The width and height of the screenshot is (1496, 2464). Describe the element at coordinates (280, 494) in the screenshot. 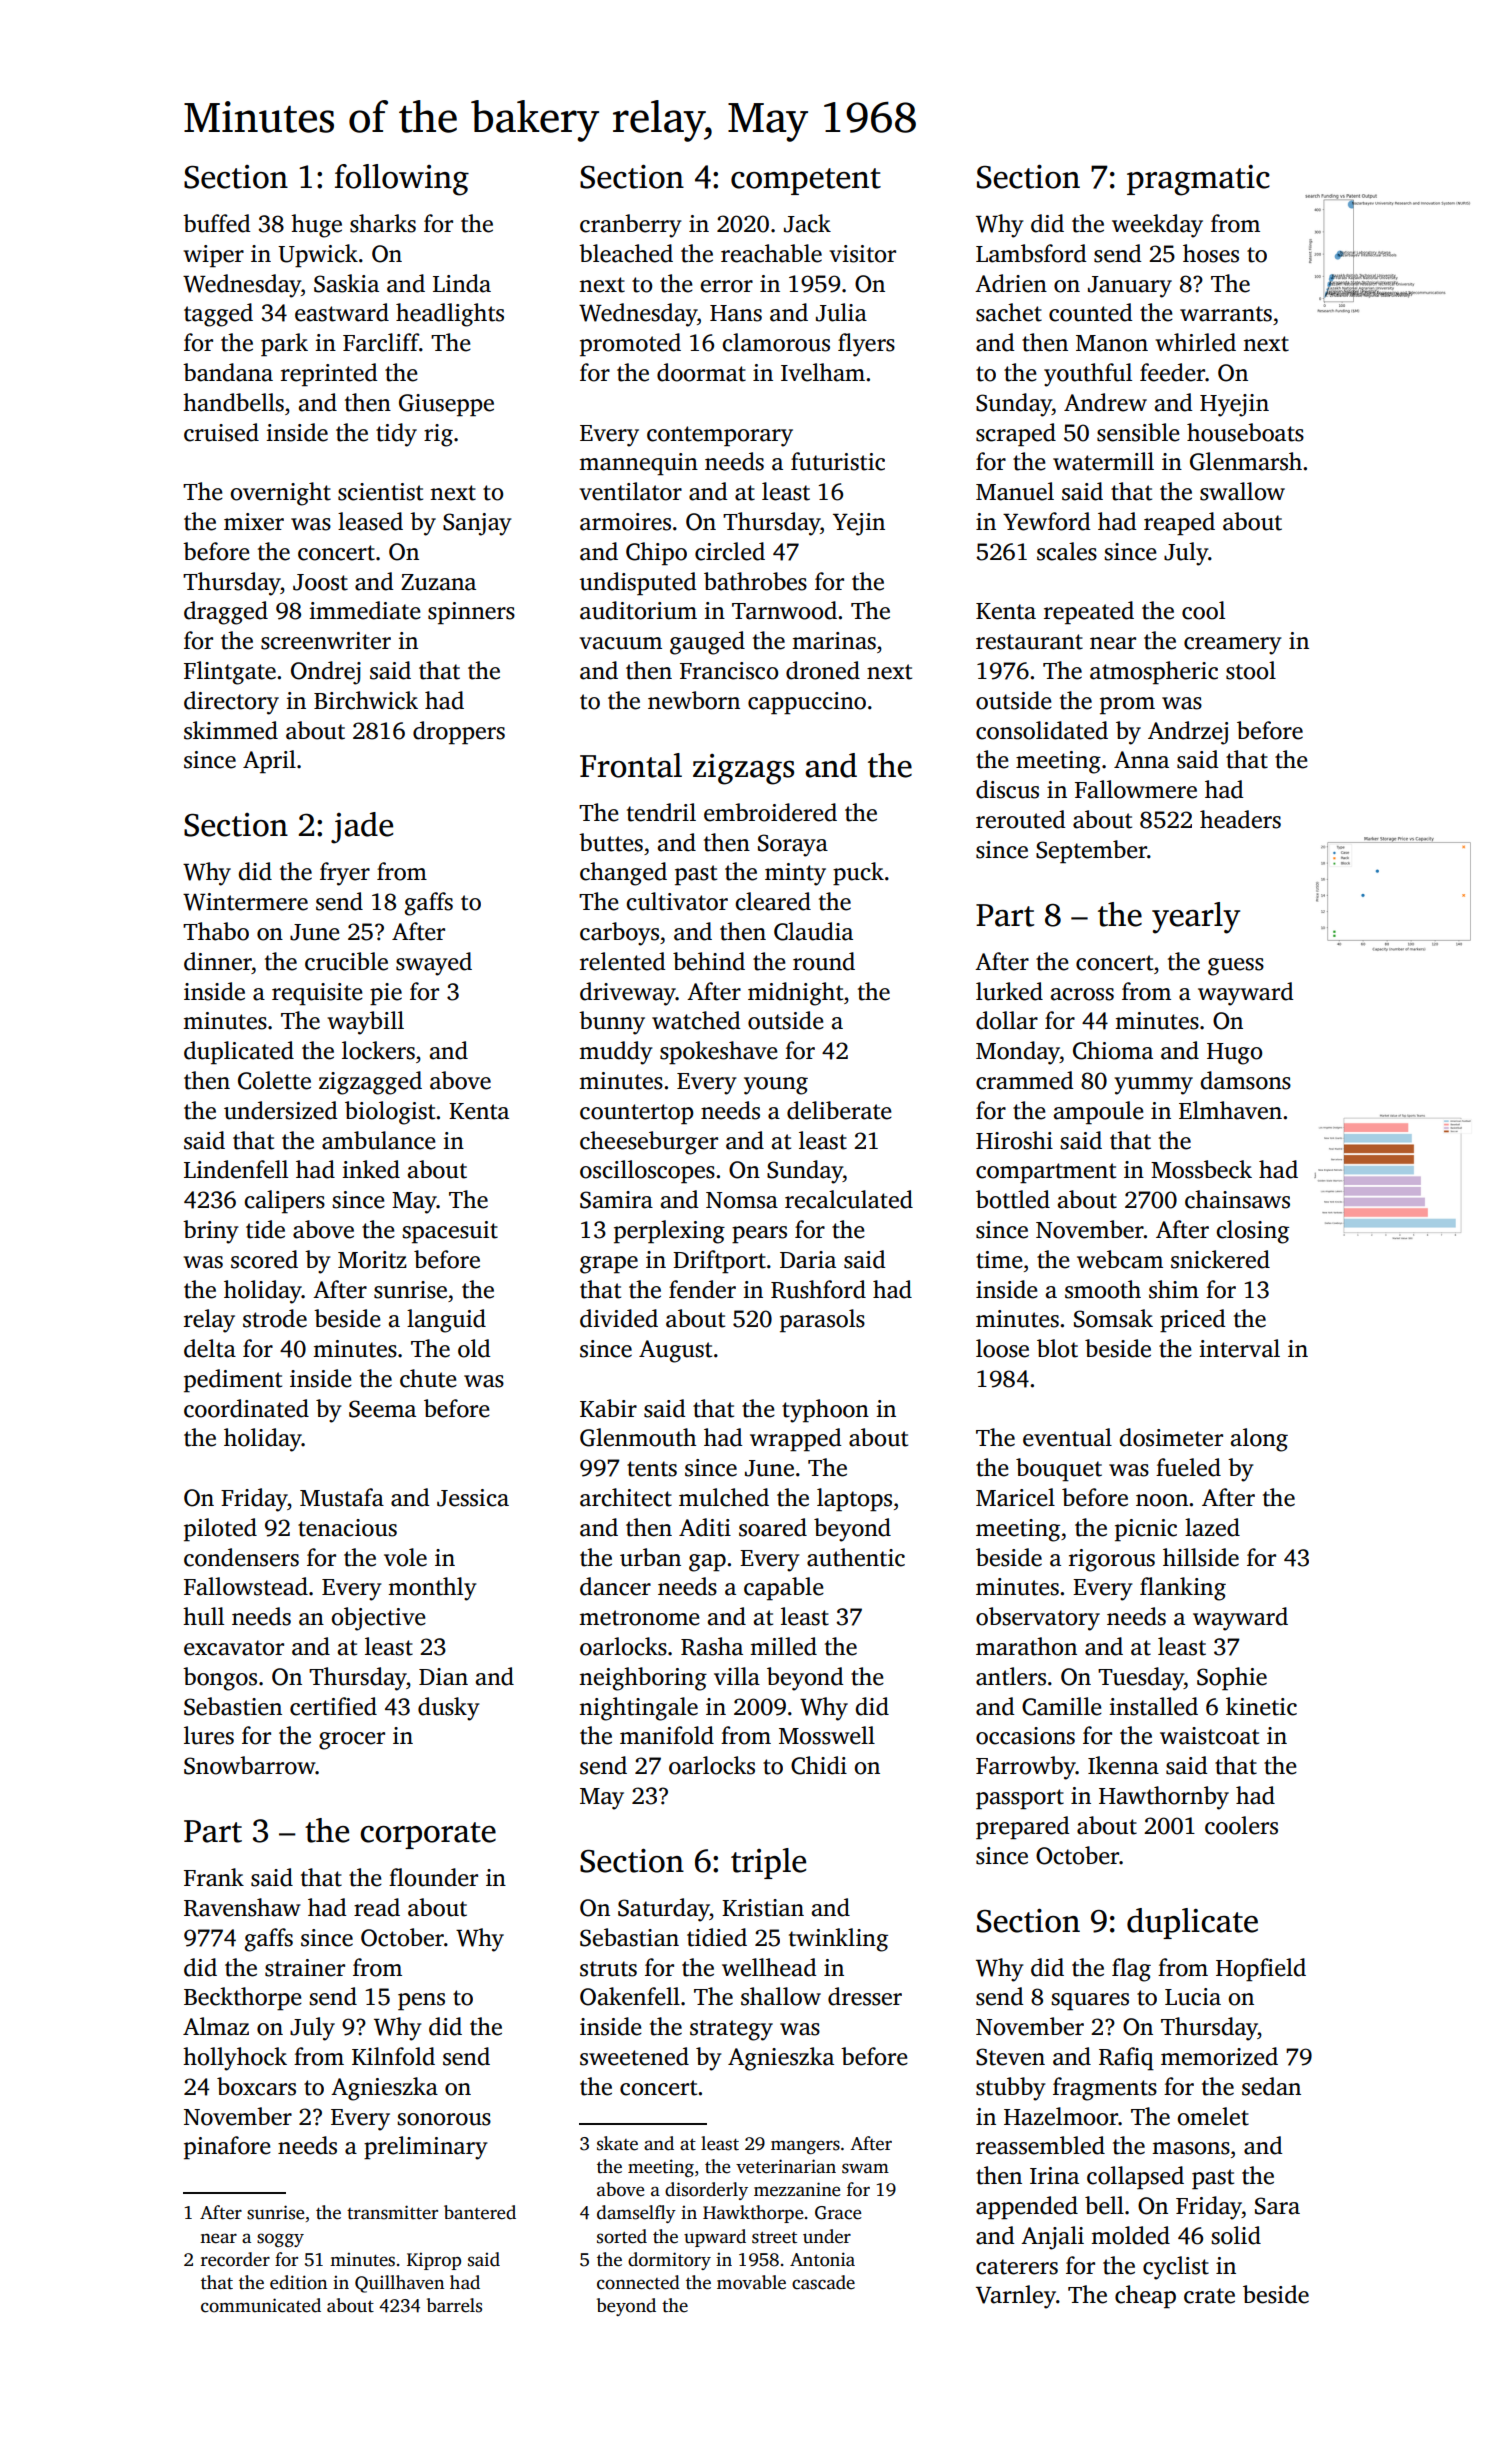

I see `overnight` at that location.
